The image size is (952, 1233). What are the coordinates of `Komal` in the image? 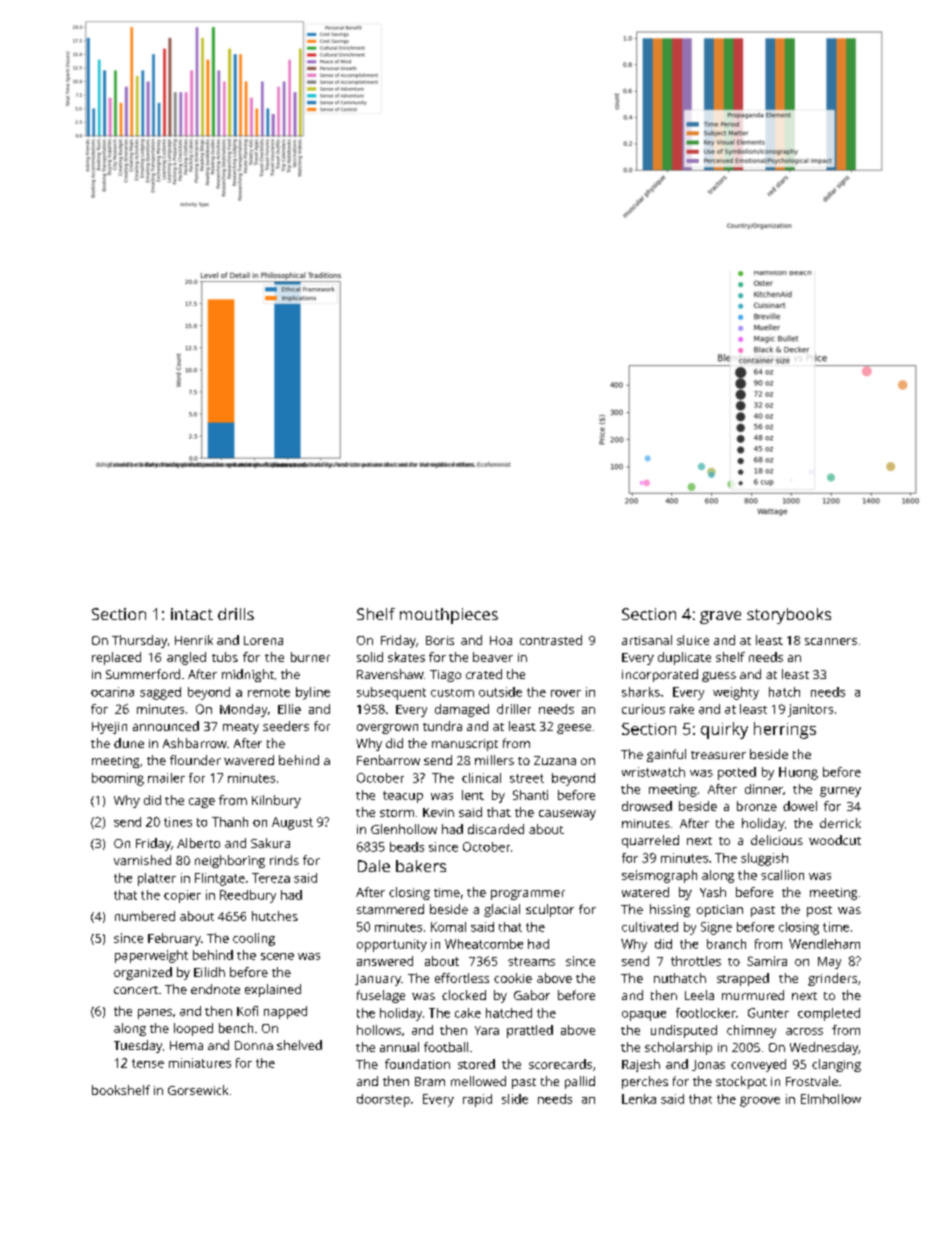 It's located at (448, 927).
